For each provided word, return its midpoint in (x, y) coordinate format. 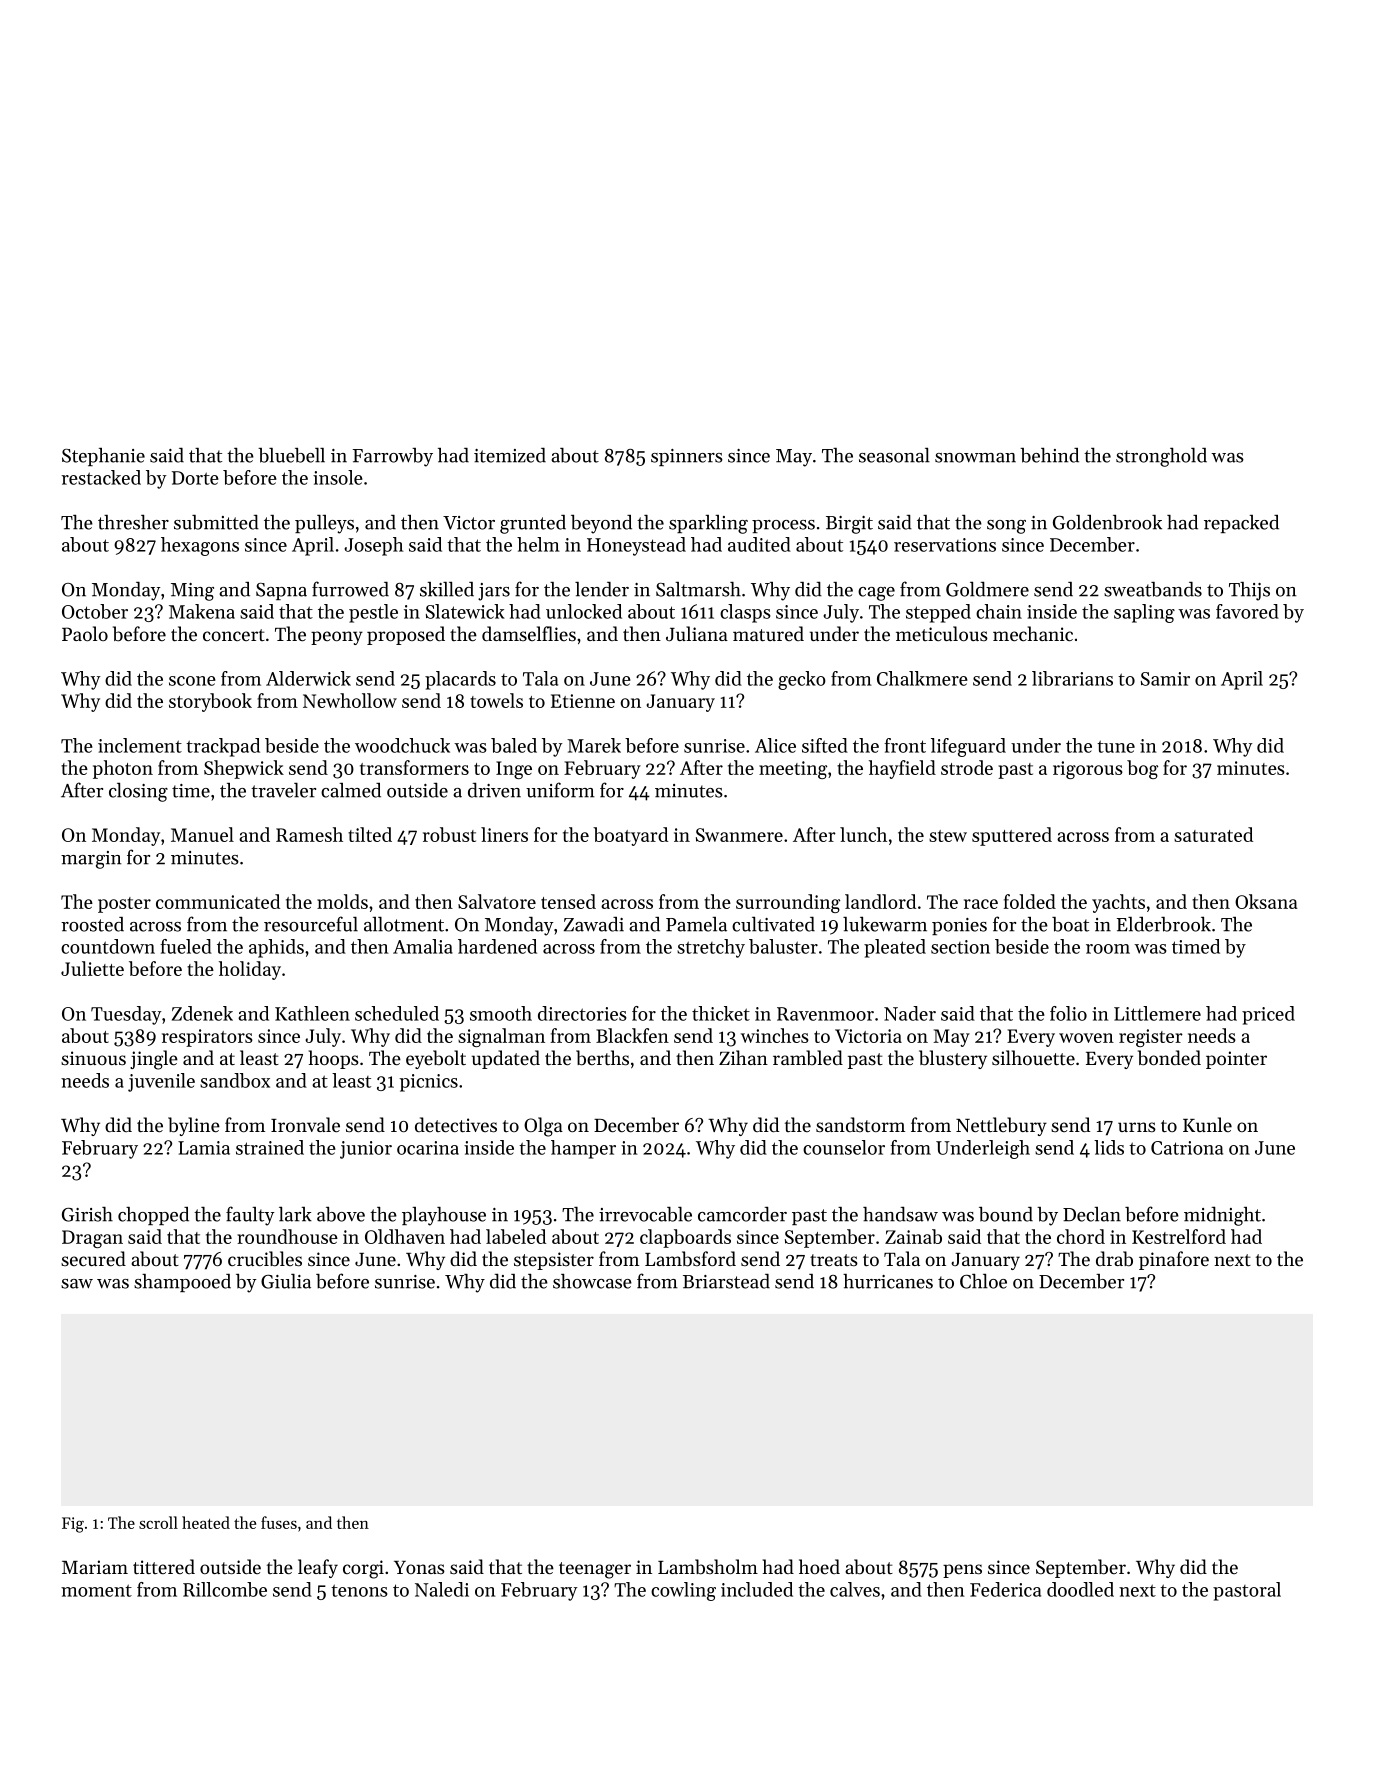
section (960, 947)
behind (1049, 455)
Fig (73, 1525)
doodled (1080, 1589)
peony (337, 638)
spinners (687, 457)
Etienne (583, 701)
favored (1247, 611)
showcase (592, 1281)
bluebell (291, 455)
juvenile (161, 1082)
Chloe (983, 1281)
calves (855, 1589)
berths (602, 1058)
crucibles (265, 1259)
